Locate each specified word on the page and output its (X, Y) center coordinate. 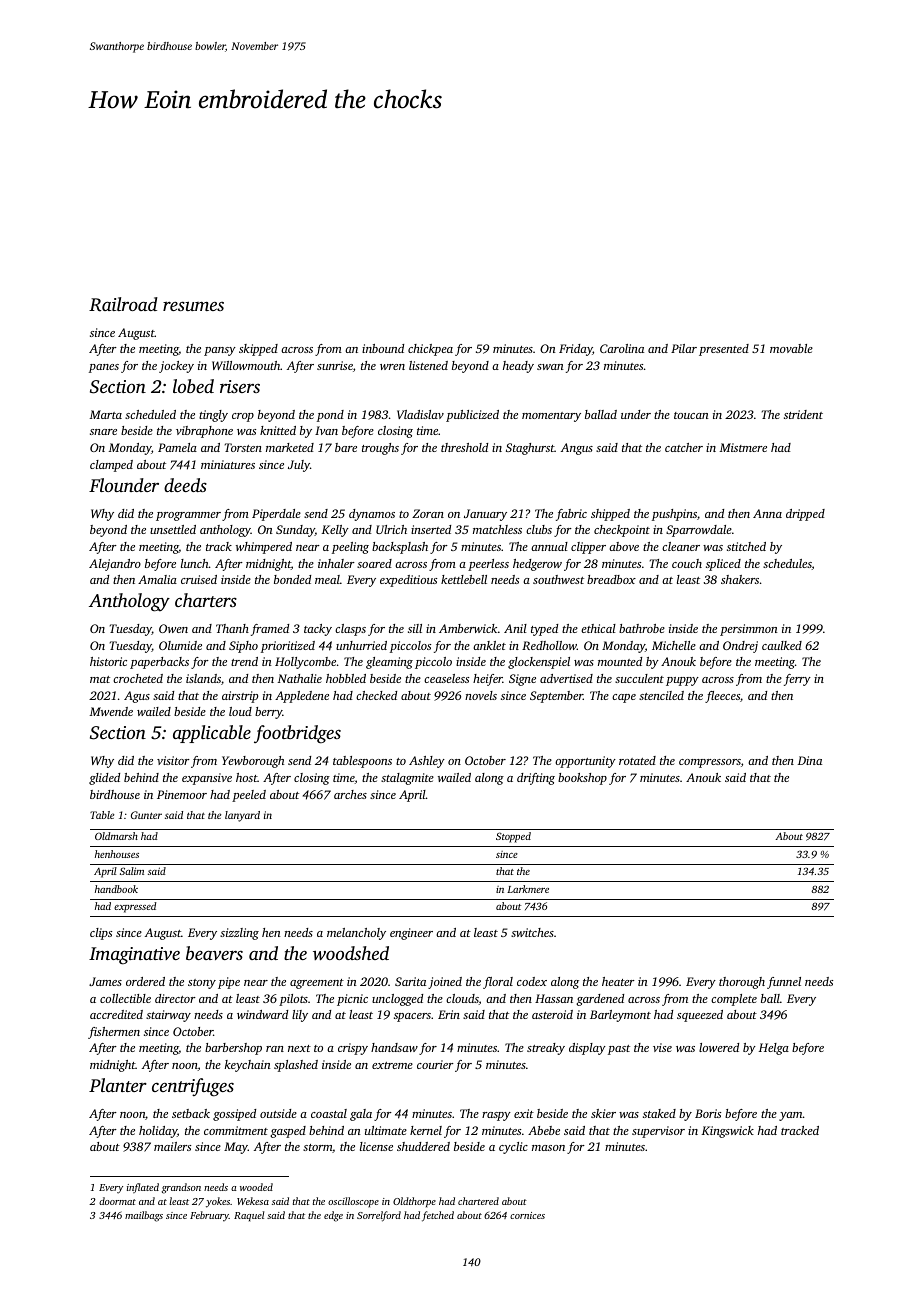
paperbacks (159, 663)
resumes (193, 306)
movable (791, 348)
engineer (411, 934)
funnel (784, 983)
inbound (383, 348)
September (556, 697)
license (376, 1146)
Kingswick (728, 1132)
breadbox (611, 579)
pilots (293, 1000)
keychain (248, 1066)
